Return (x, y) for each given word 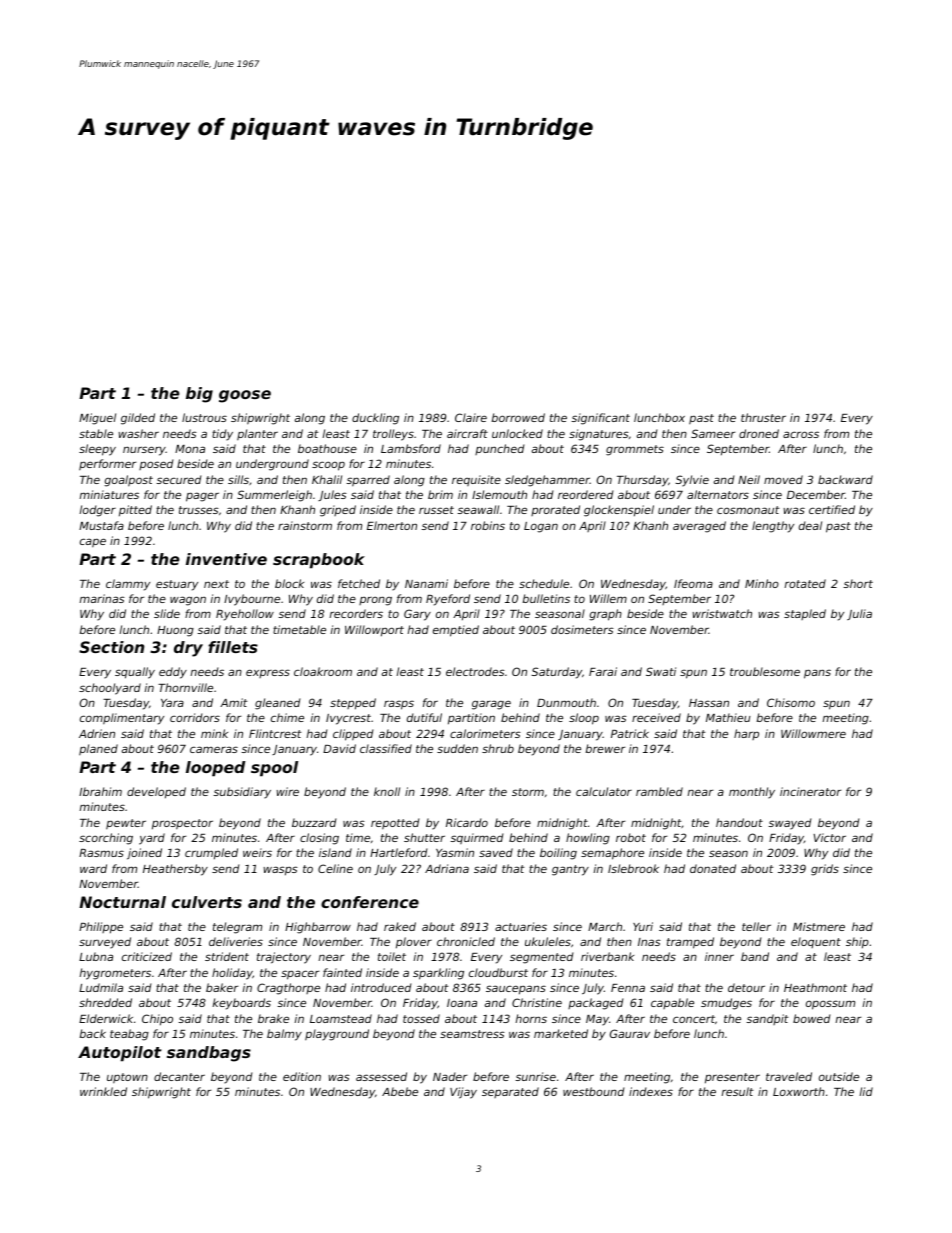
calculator (604, 791)
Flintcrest (275, 733)
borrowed (518, 417)
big (199, 395)
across (801, 434)
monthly (752, 793)
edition (302, 1076)
